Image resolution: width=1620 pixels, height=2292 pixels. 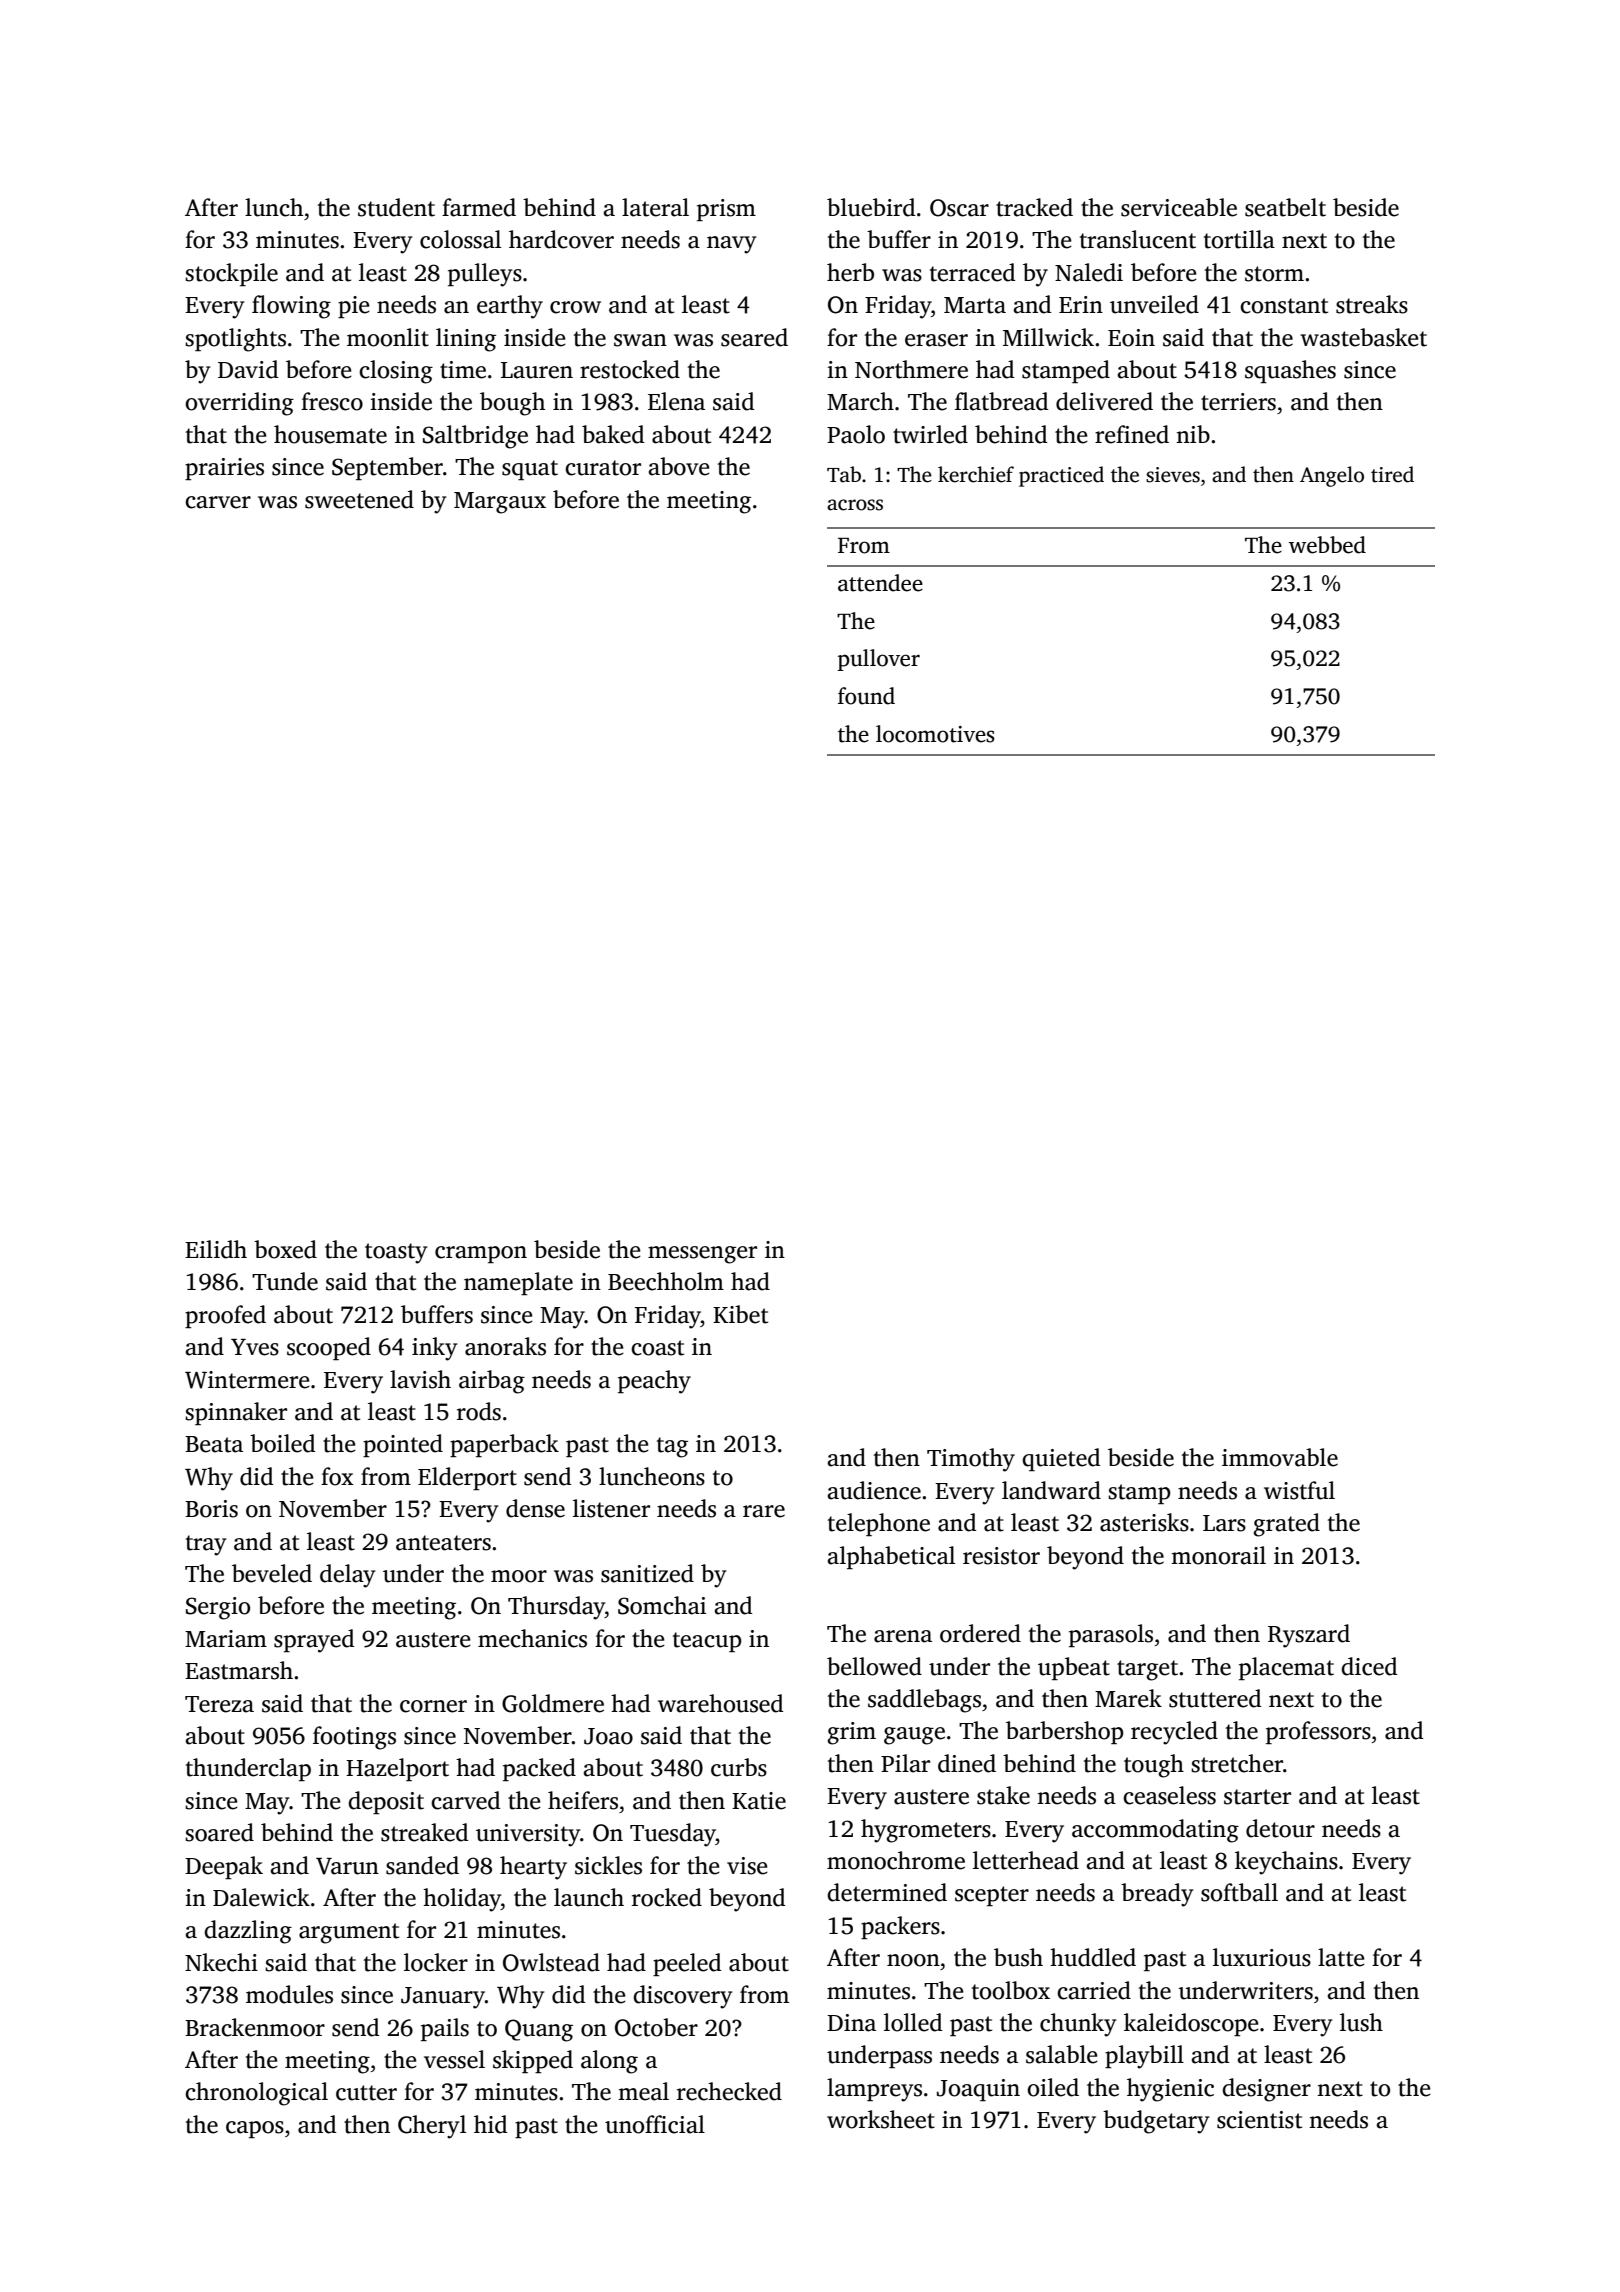 What do you see at coordinates (347, 1576) in the image?
I see `delay` at bounding box center [347, 1576].
